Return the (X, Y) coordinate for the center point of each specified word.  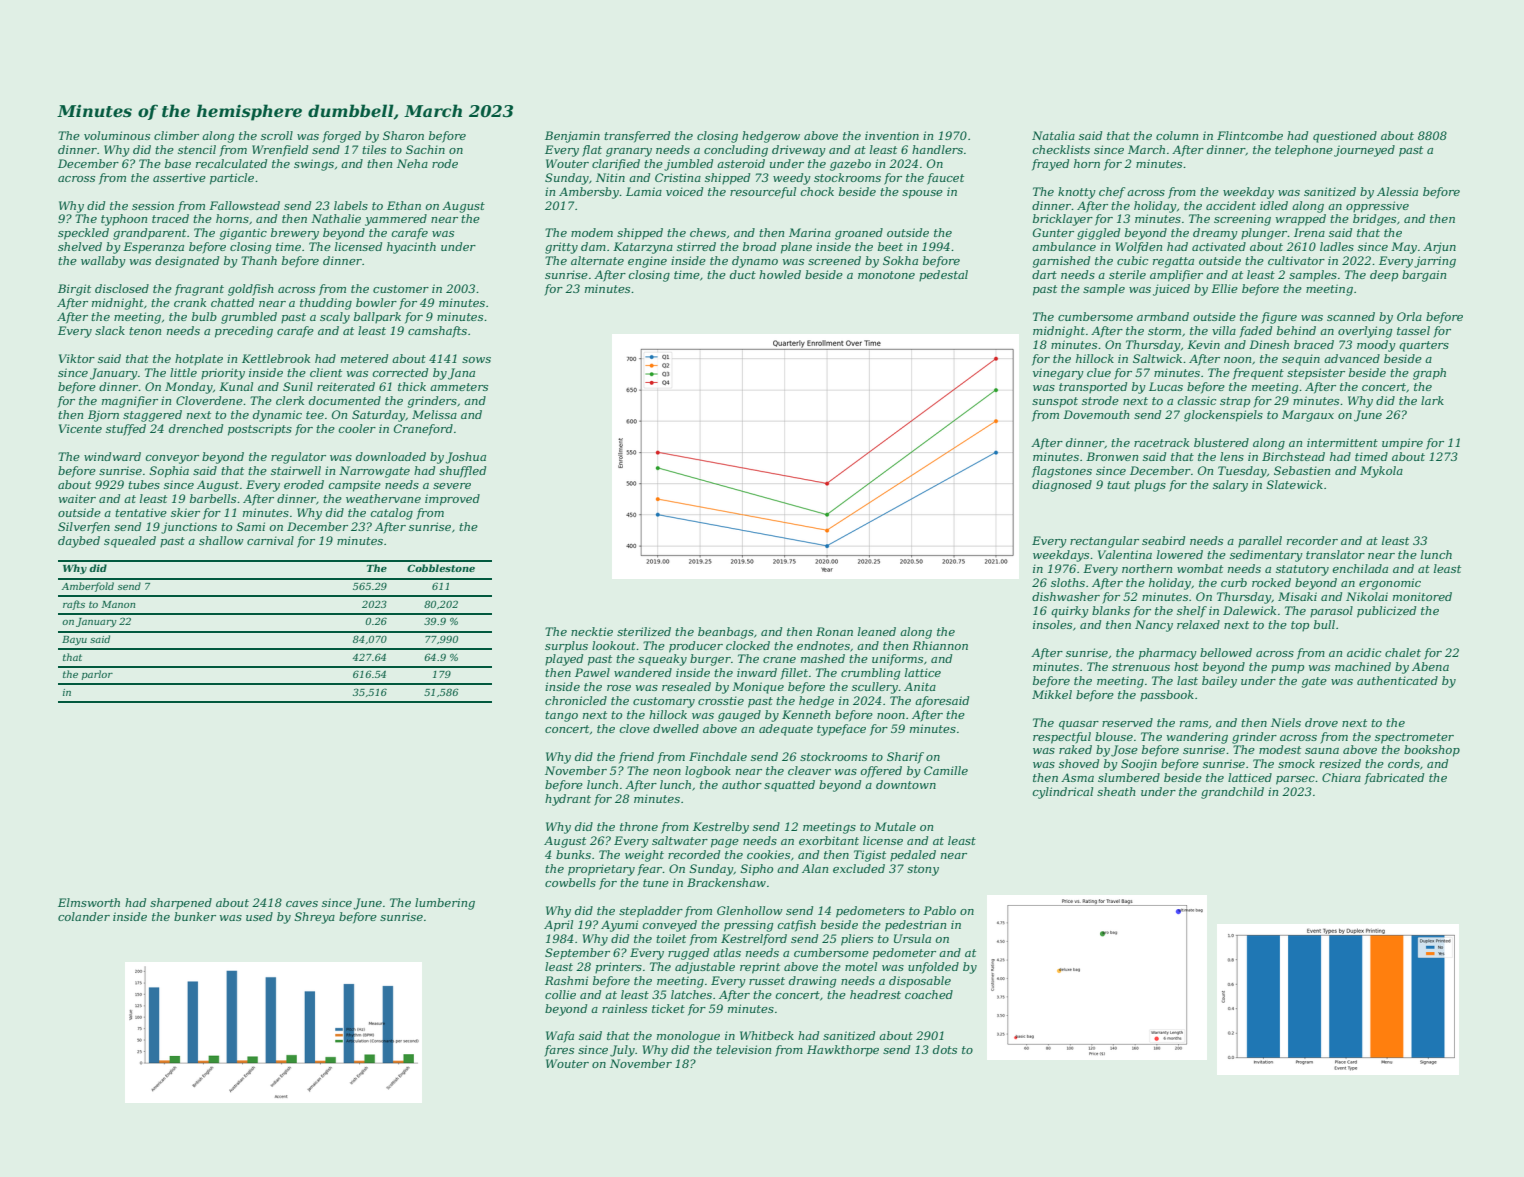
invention (892, 135)
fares (559, 1051)
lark (1432, 400)
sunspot (1055, 402)
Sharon (403, 135)
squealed (130, 542)
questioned (1345, 137)
